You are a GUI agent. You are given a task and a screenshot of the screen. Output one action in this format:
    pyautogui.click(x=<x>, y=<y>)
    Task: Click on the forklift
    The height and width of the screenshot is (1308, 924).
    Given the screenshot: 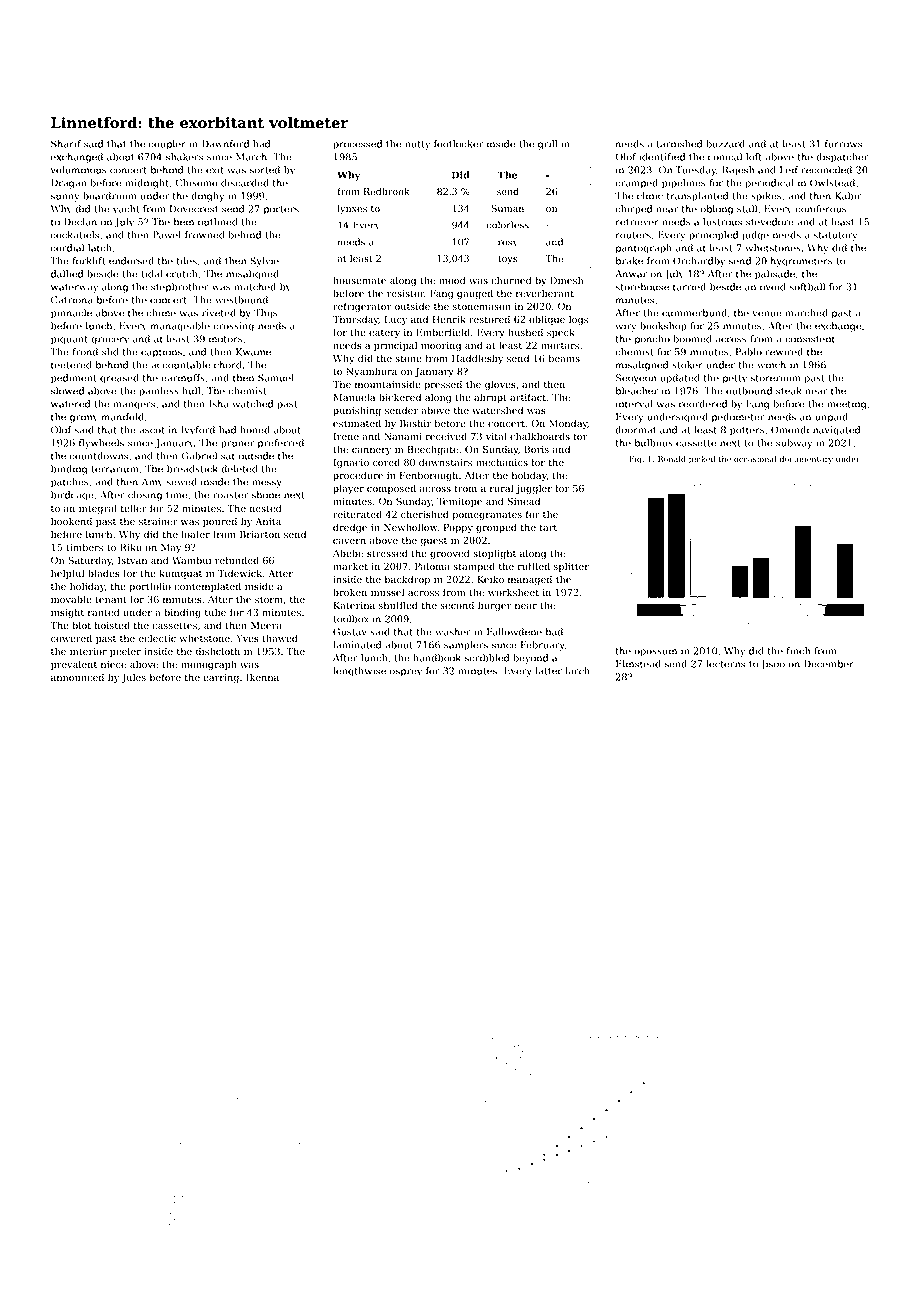 What is the action you would take?
    pyautogui.click(x=89, y=261)
